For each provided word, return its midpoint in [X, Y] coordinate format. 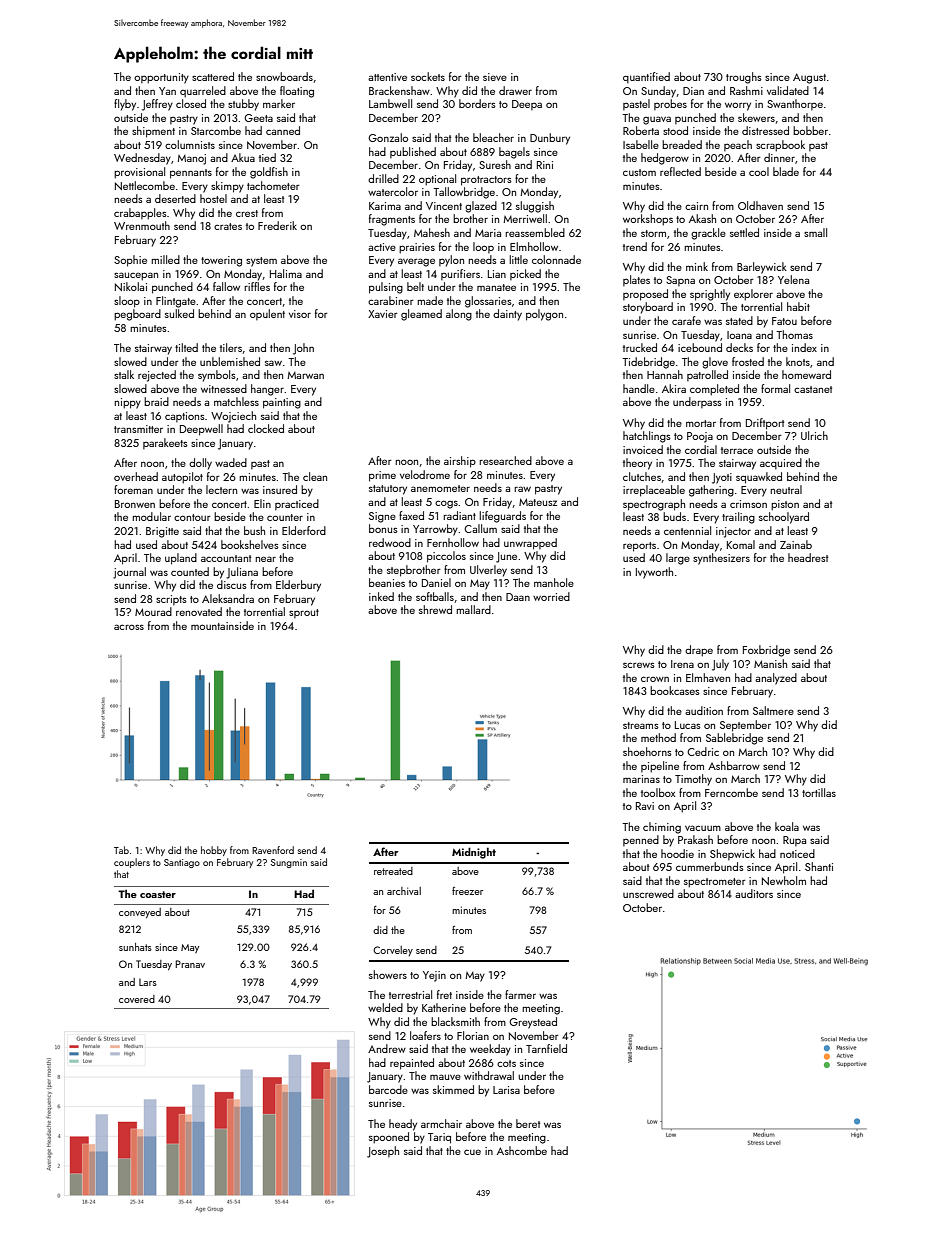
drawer [515, 90]
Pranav [190, 964]
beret [528, 1123]
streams [641, 725]
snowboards [284, 76]
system [261, 262]
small [815, 232]
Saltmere [773, 710]
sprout [304, 613]
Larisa [506, 1090]
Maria [488, 233]
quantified [646, 77]
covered [137, 999]
